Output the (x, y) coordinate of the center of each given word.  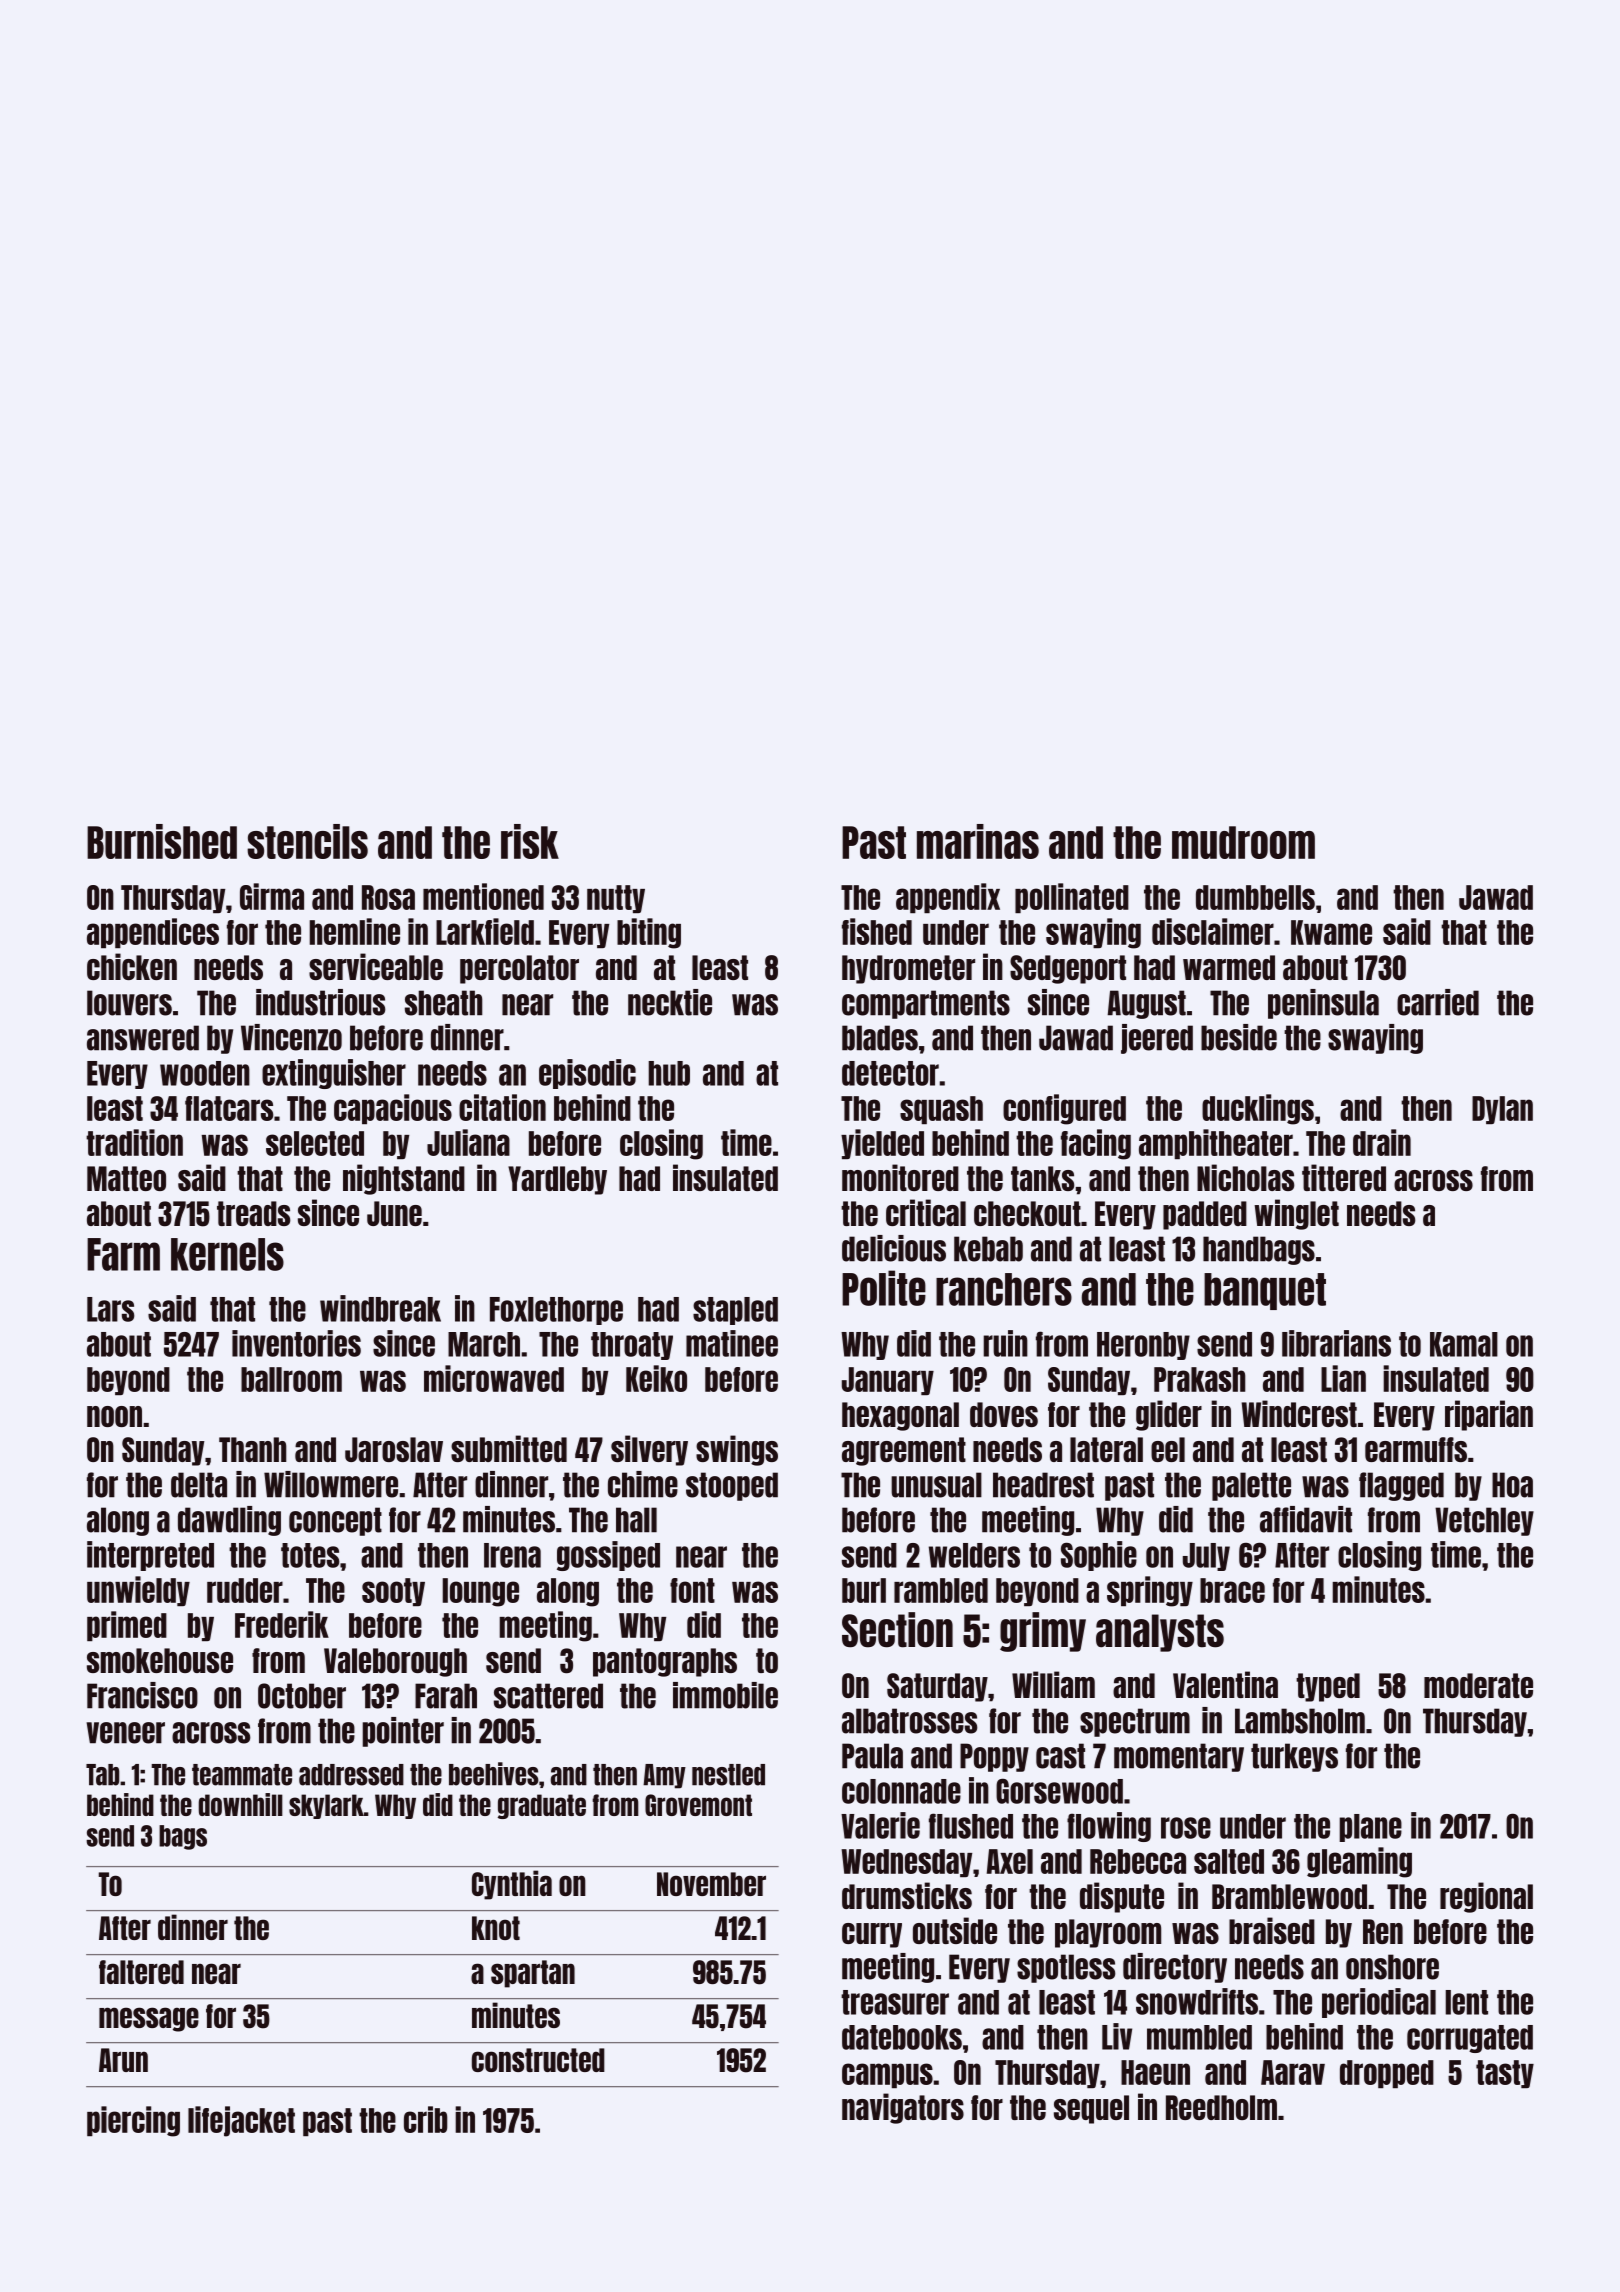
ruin (1005, 1343)
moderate (1478, 1685)
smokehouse (160, 1660)
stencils (307, 841)
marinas (978, 841)
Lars (111, 1309)
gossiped (608, 1556)
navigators (903, 2108)
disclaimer (1213, 931)
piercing (133, 2121)
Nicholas (1246, 1177)
